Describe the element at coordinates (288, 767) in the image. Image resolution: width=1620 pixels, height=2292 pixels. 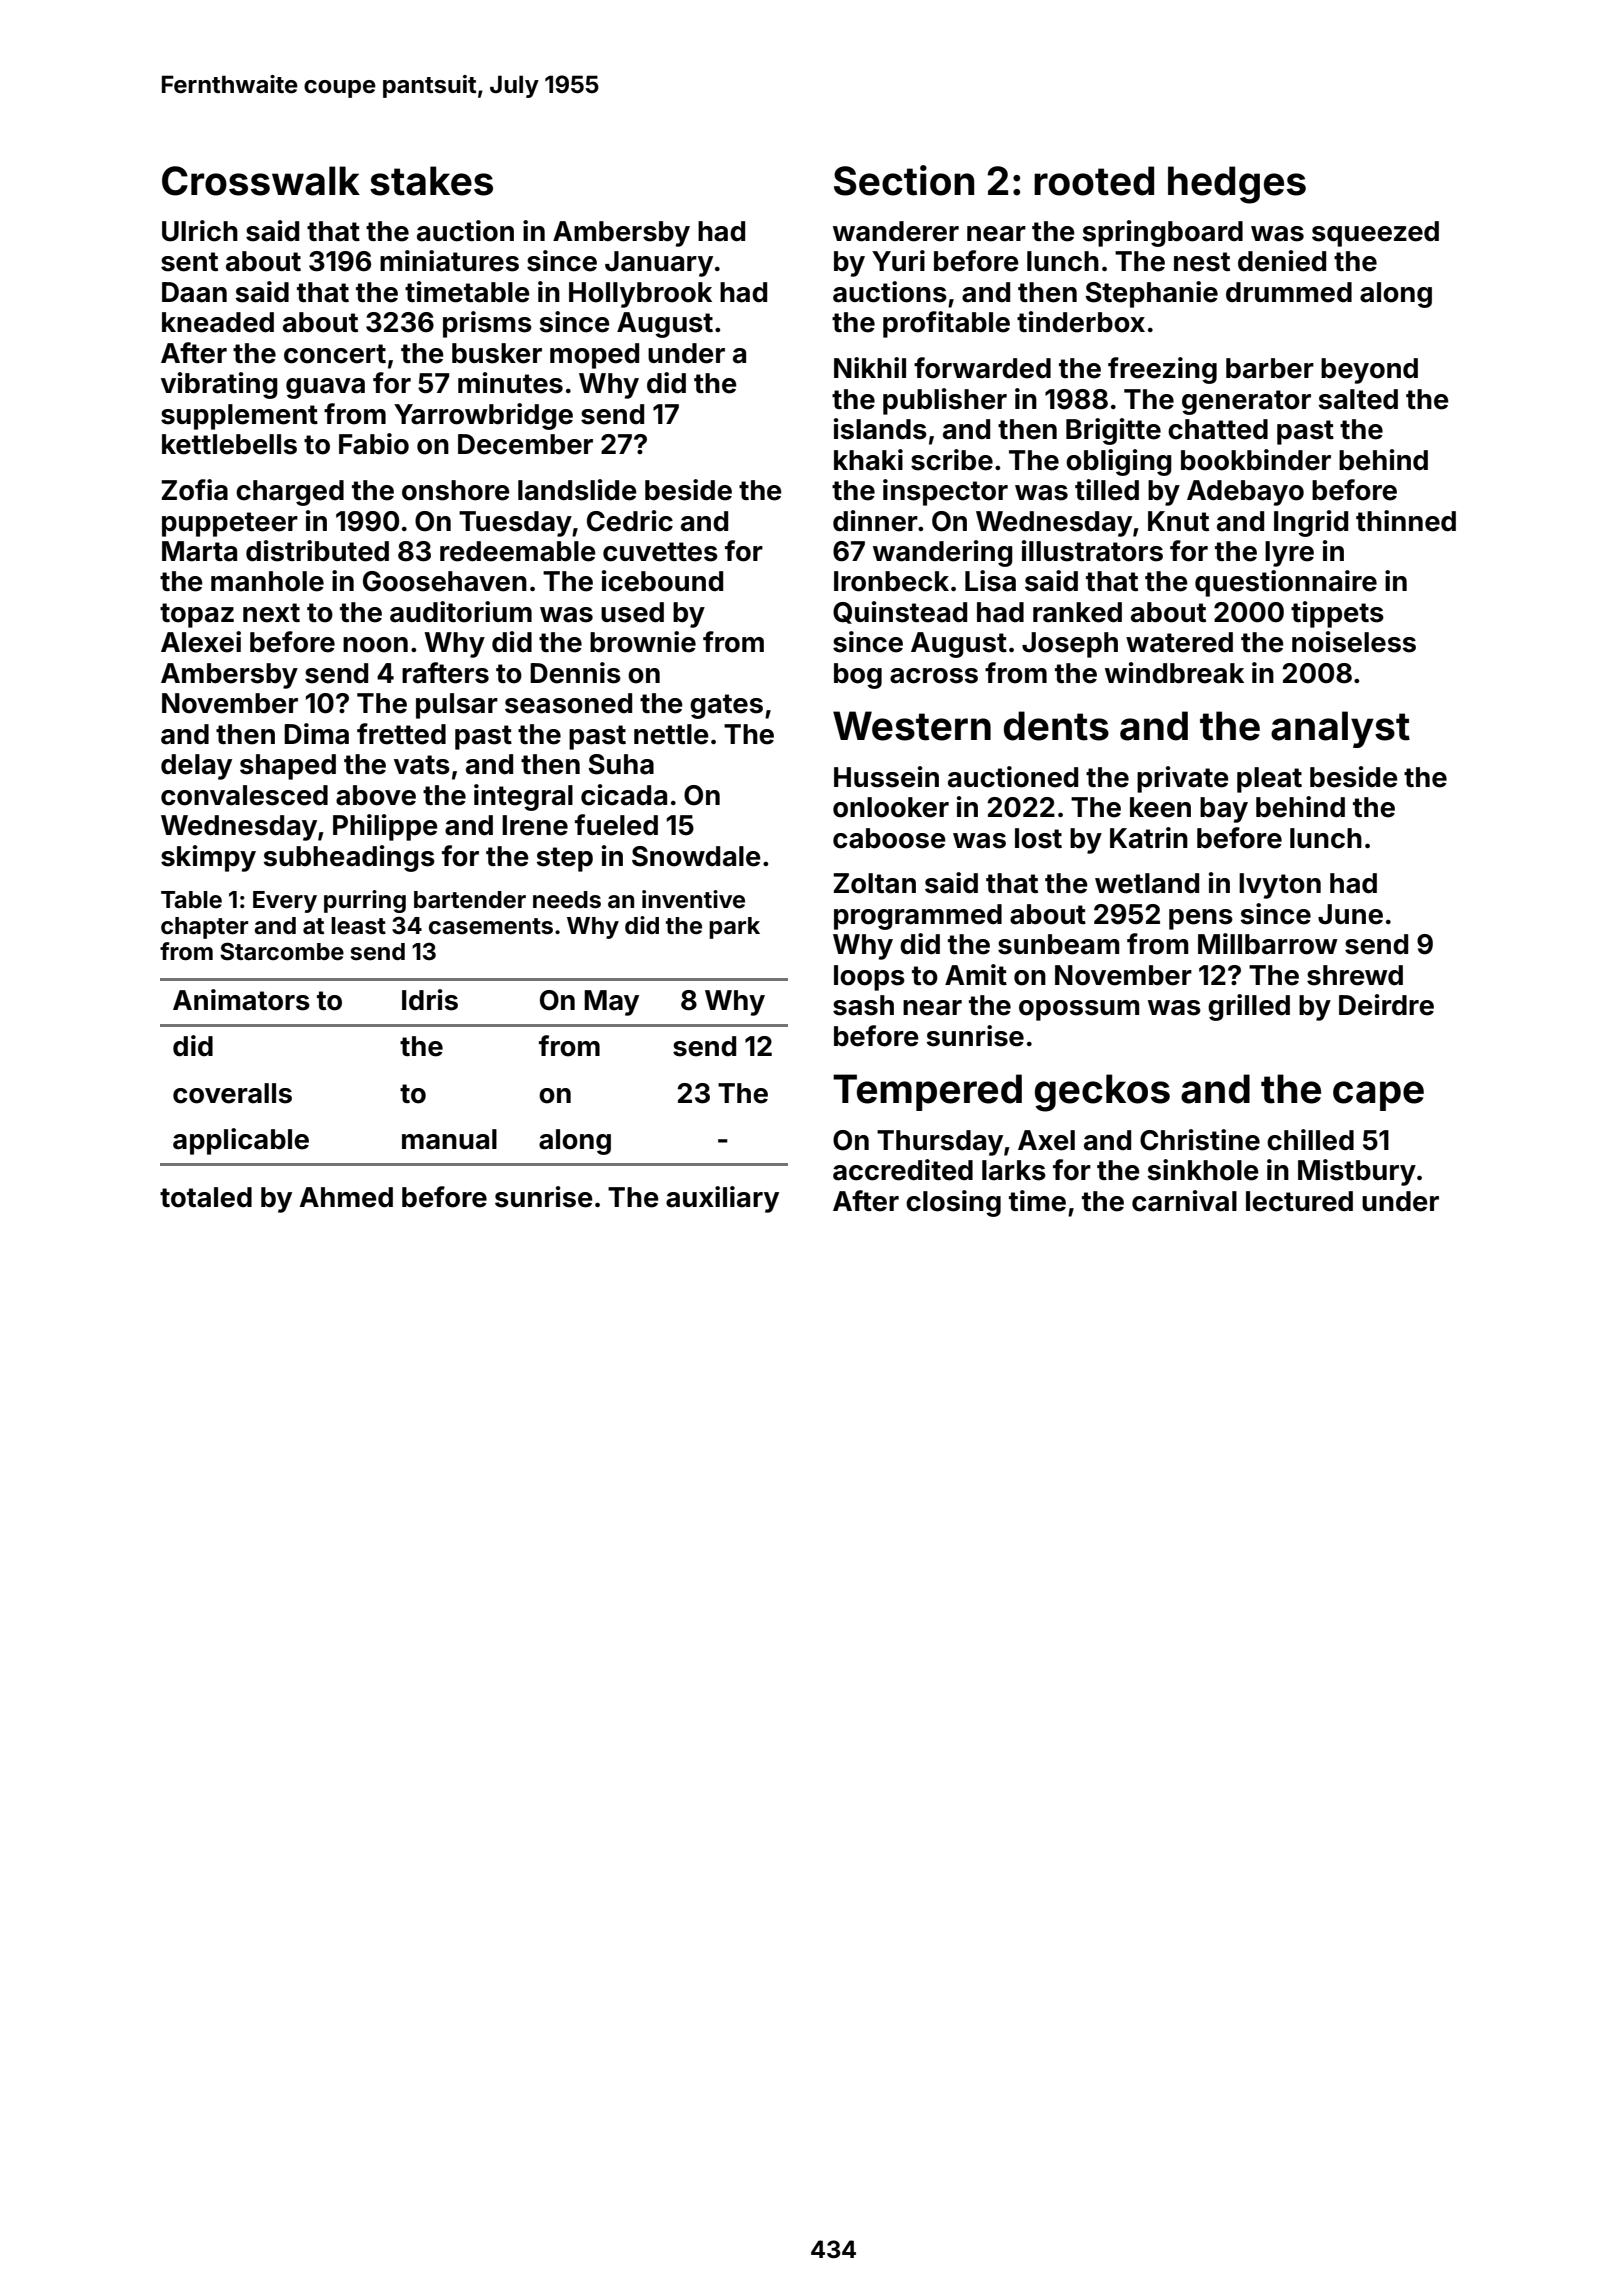
I see `shaped` at that location.
